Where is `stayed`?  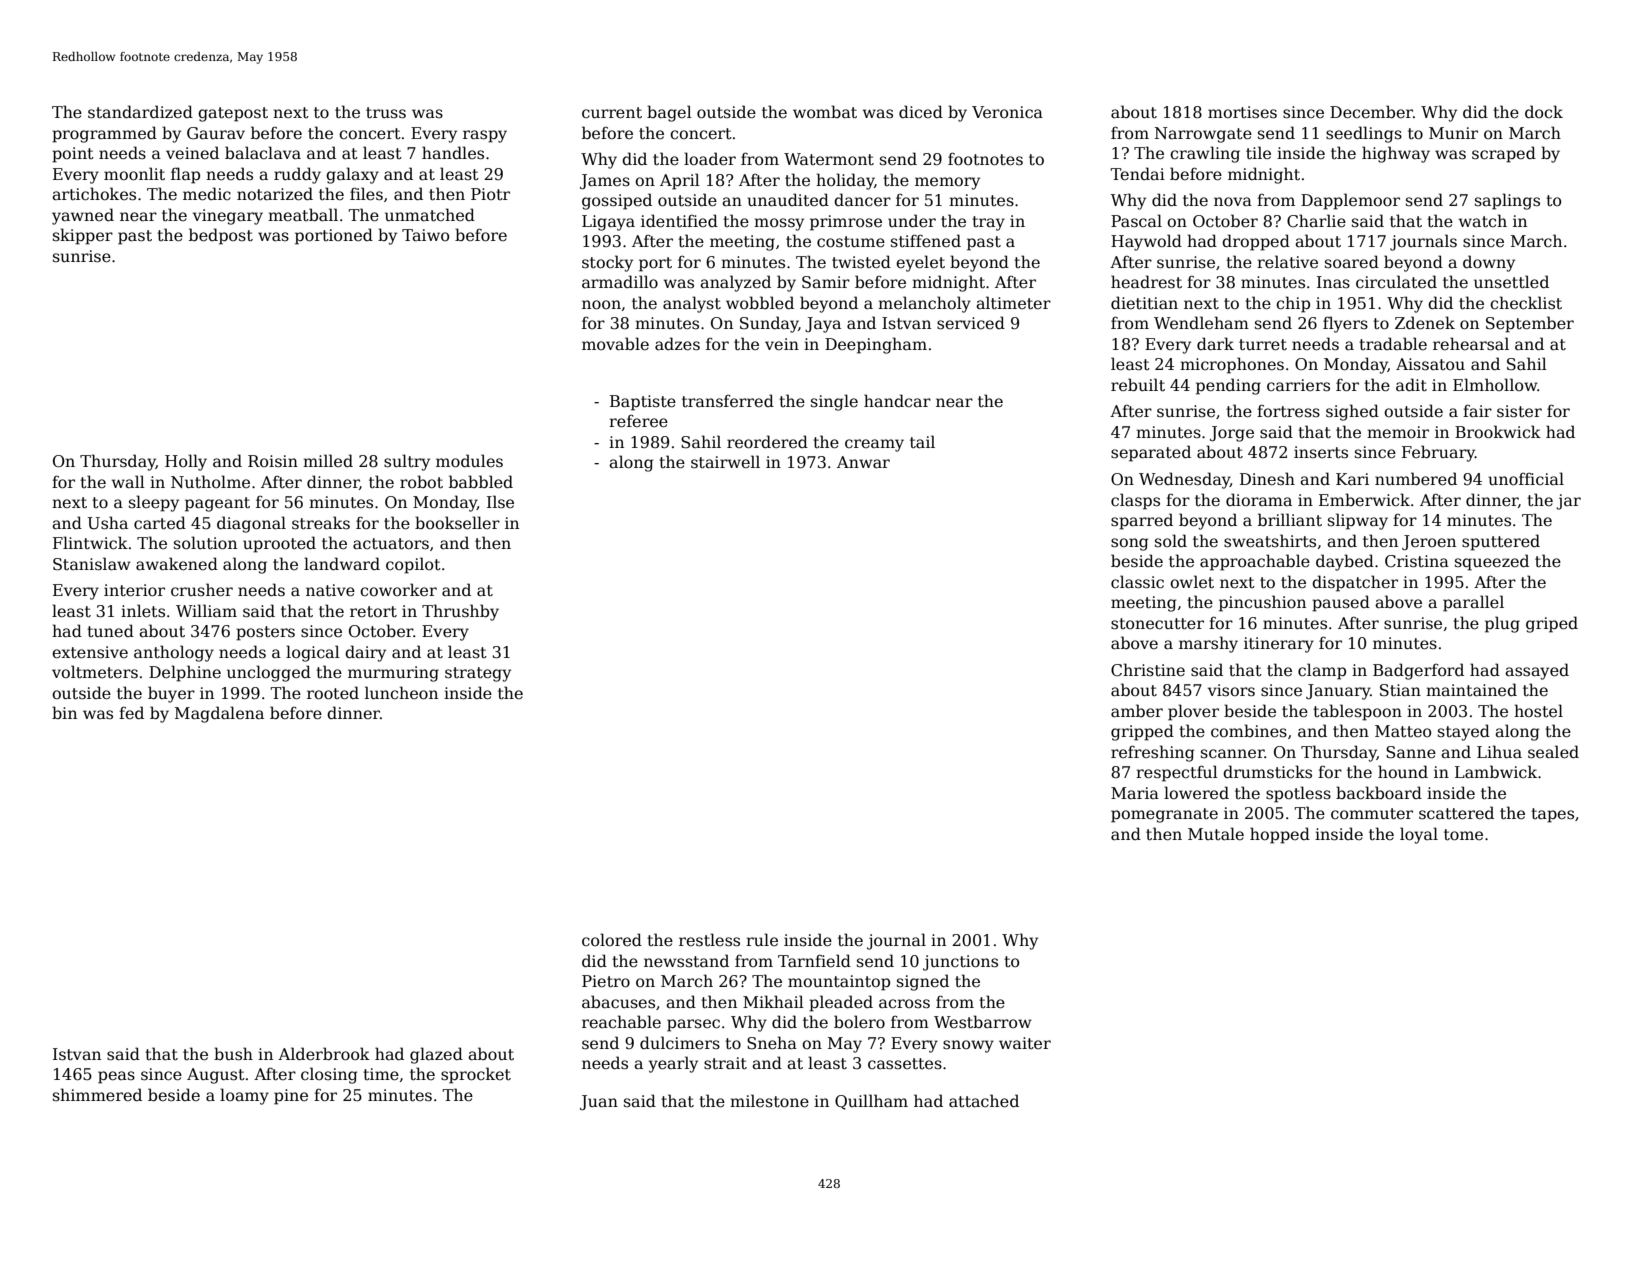 stayed is located at coordinates (1464, 732).
